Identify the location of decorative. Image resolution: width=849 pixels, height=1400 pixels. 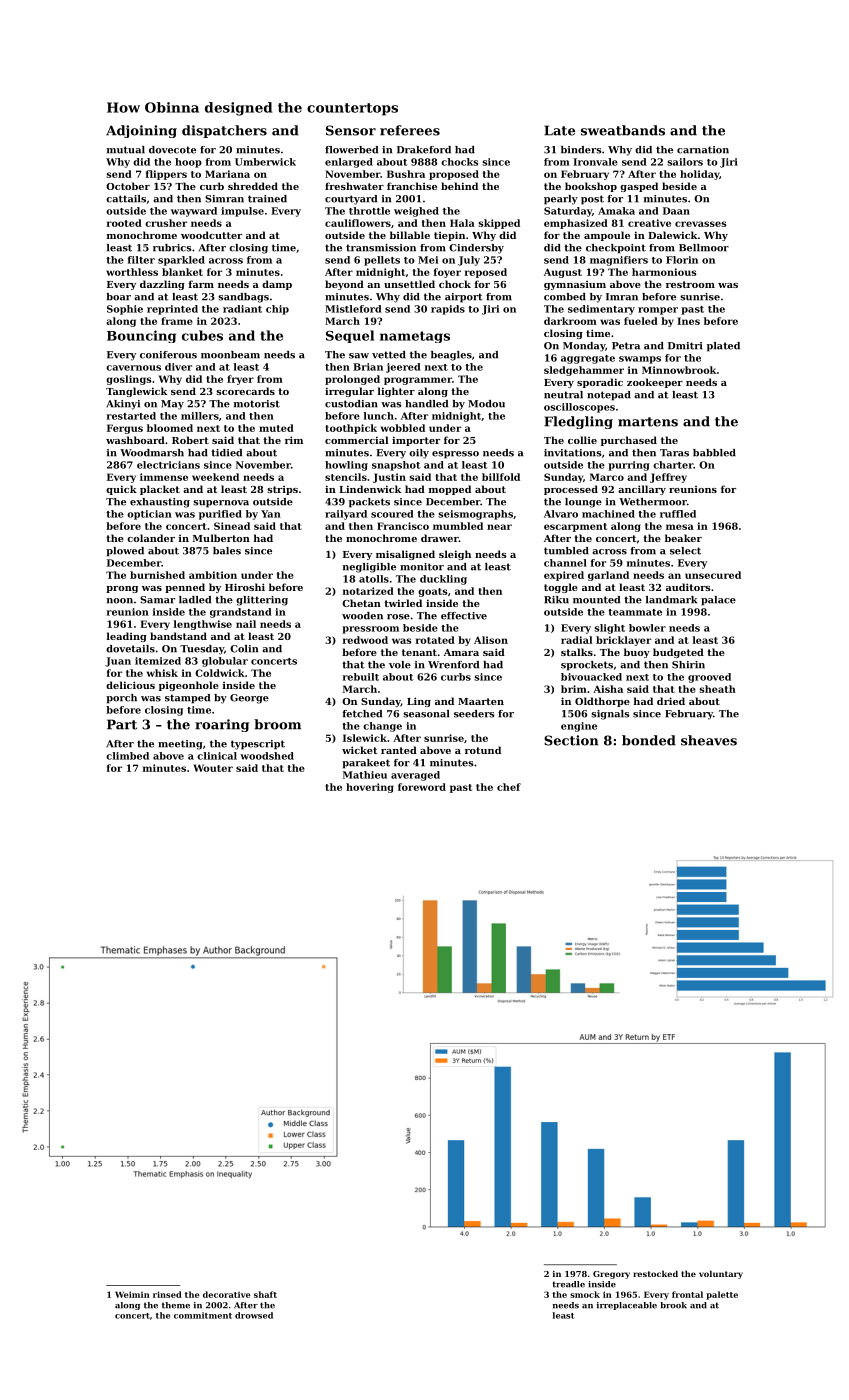
(227, 1294).
